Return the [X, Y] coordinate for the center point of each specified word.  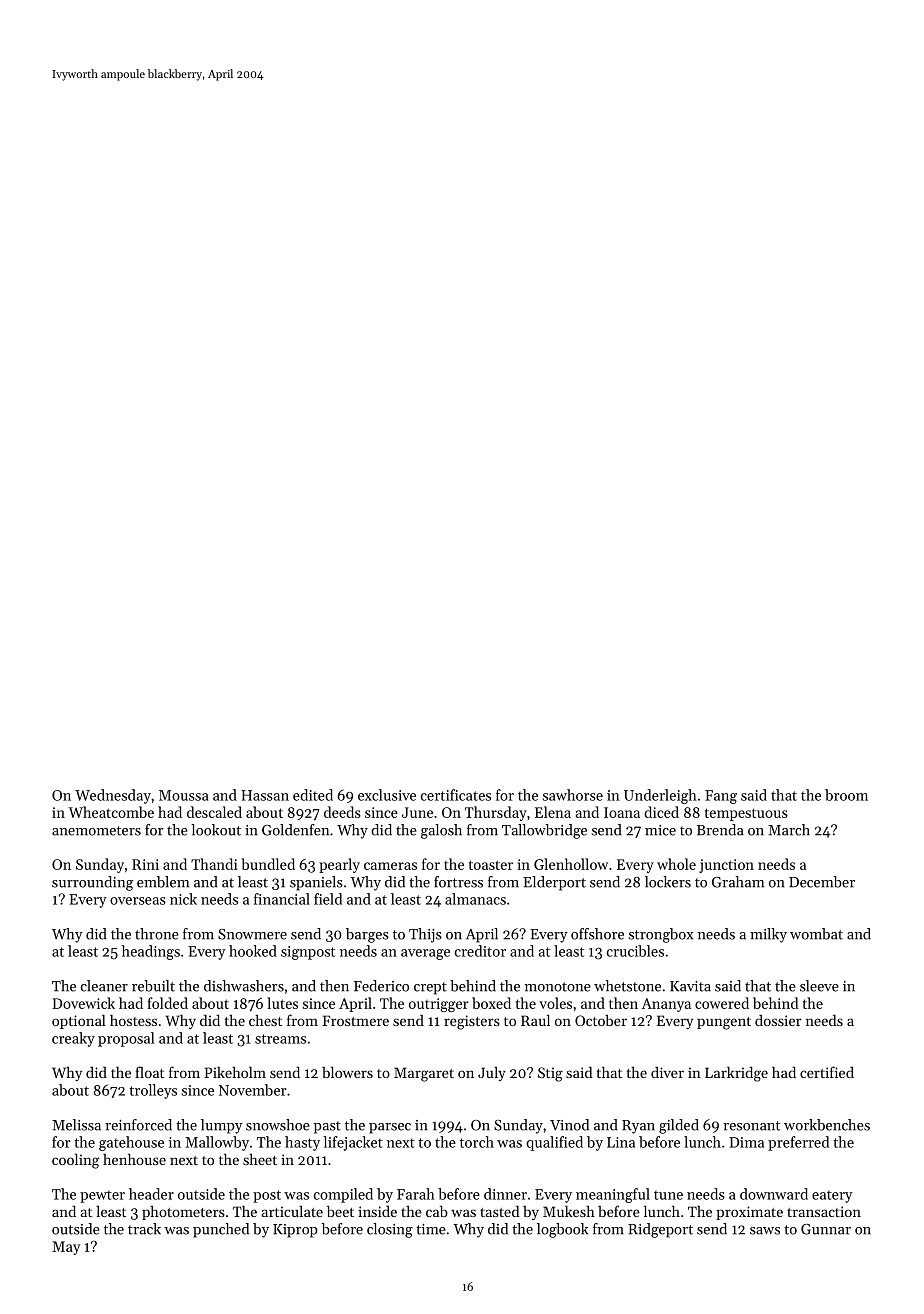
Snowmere [252, 934]
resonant [751, 1126]
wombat [816, 934]
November [252, 1090]
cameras [390, 866]
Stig [550, 1074]
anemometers [96, 831]
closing [390, 1230]
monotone [558, 987]
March [789, 830]
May [66, 1248]
